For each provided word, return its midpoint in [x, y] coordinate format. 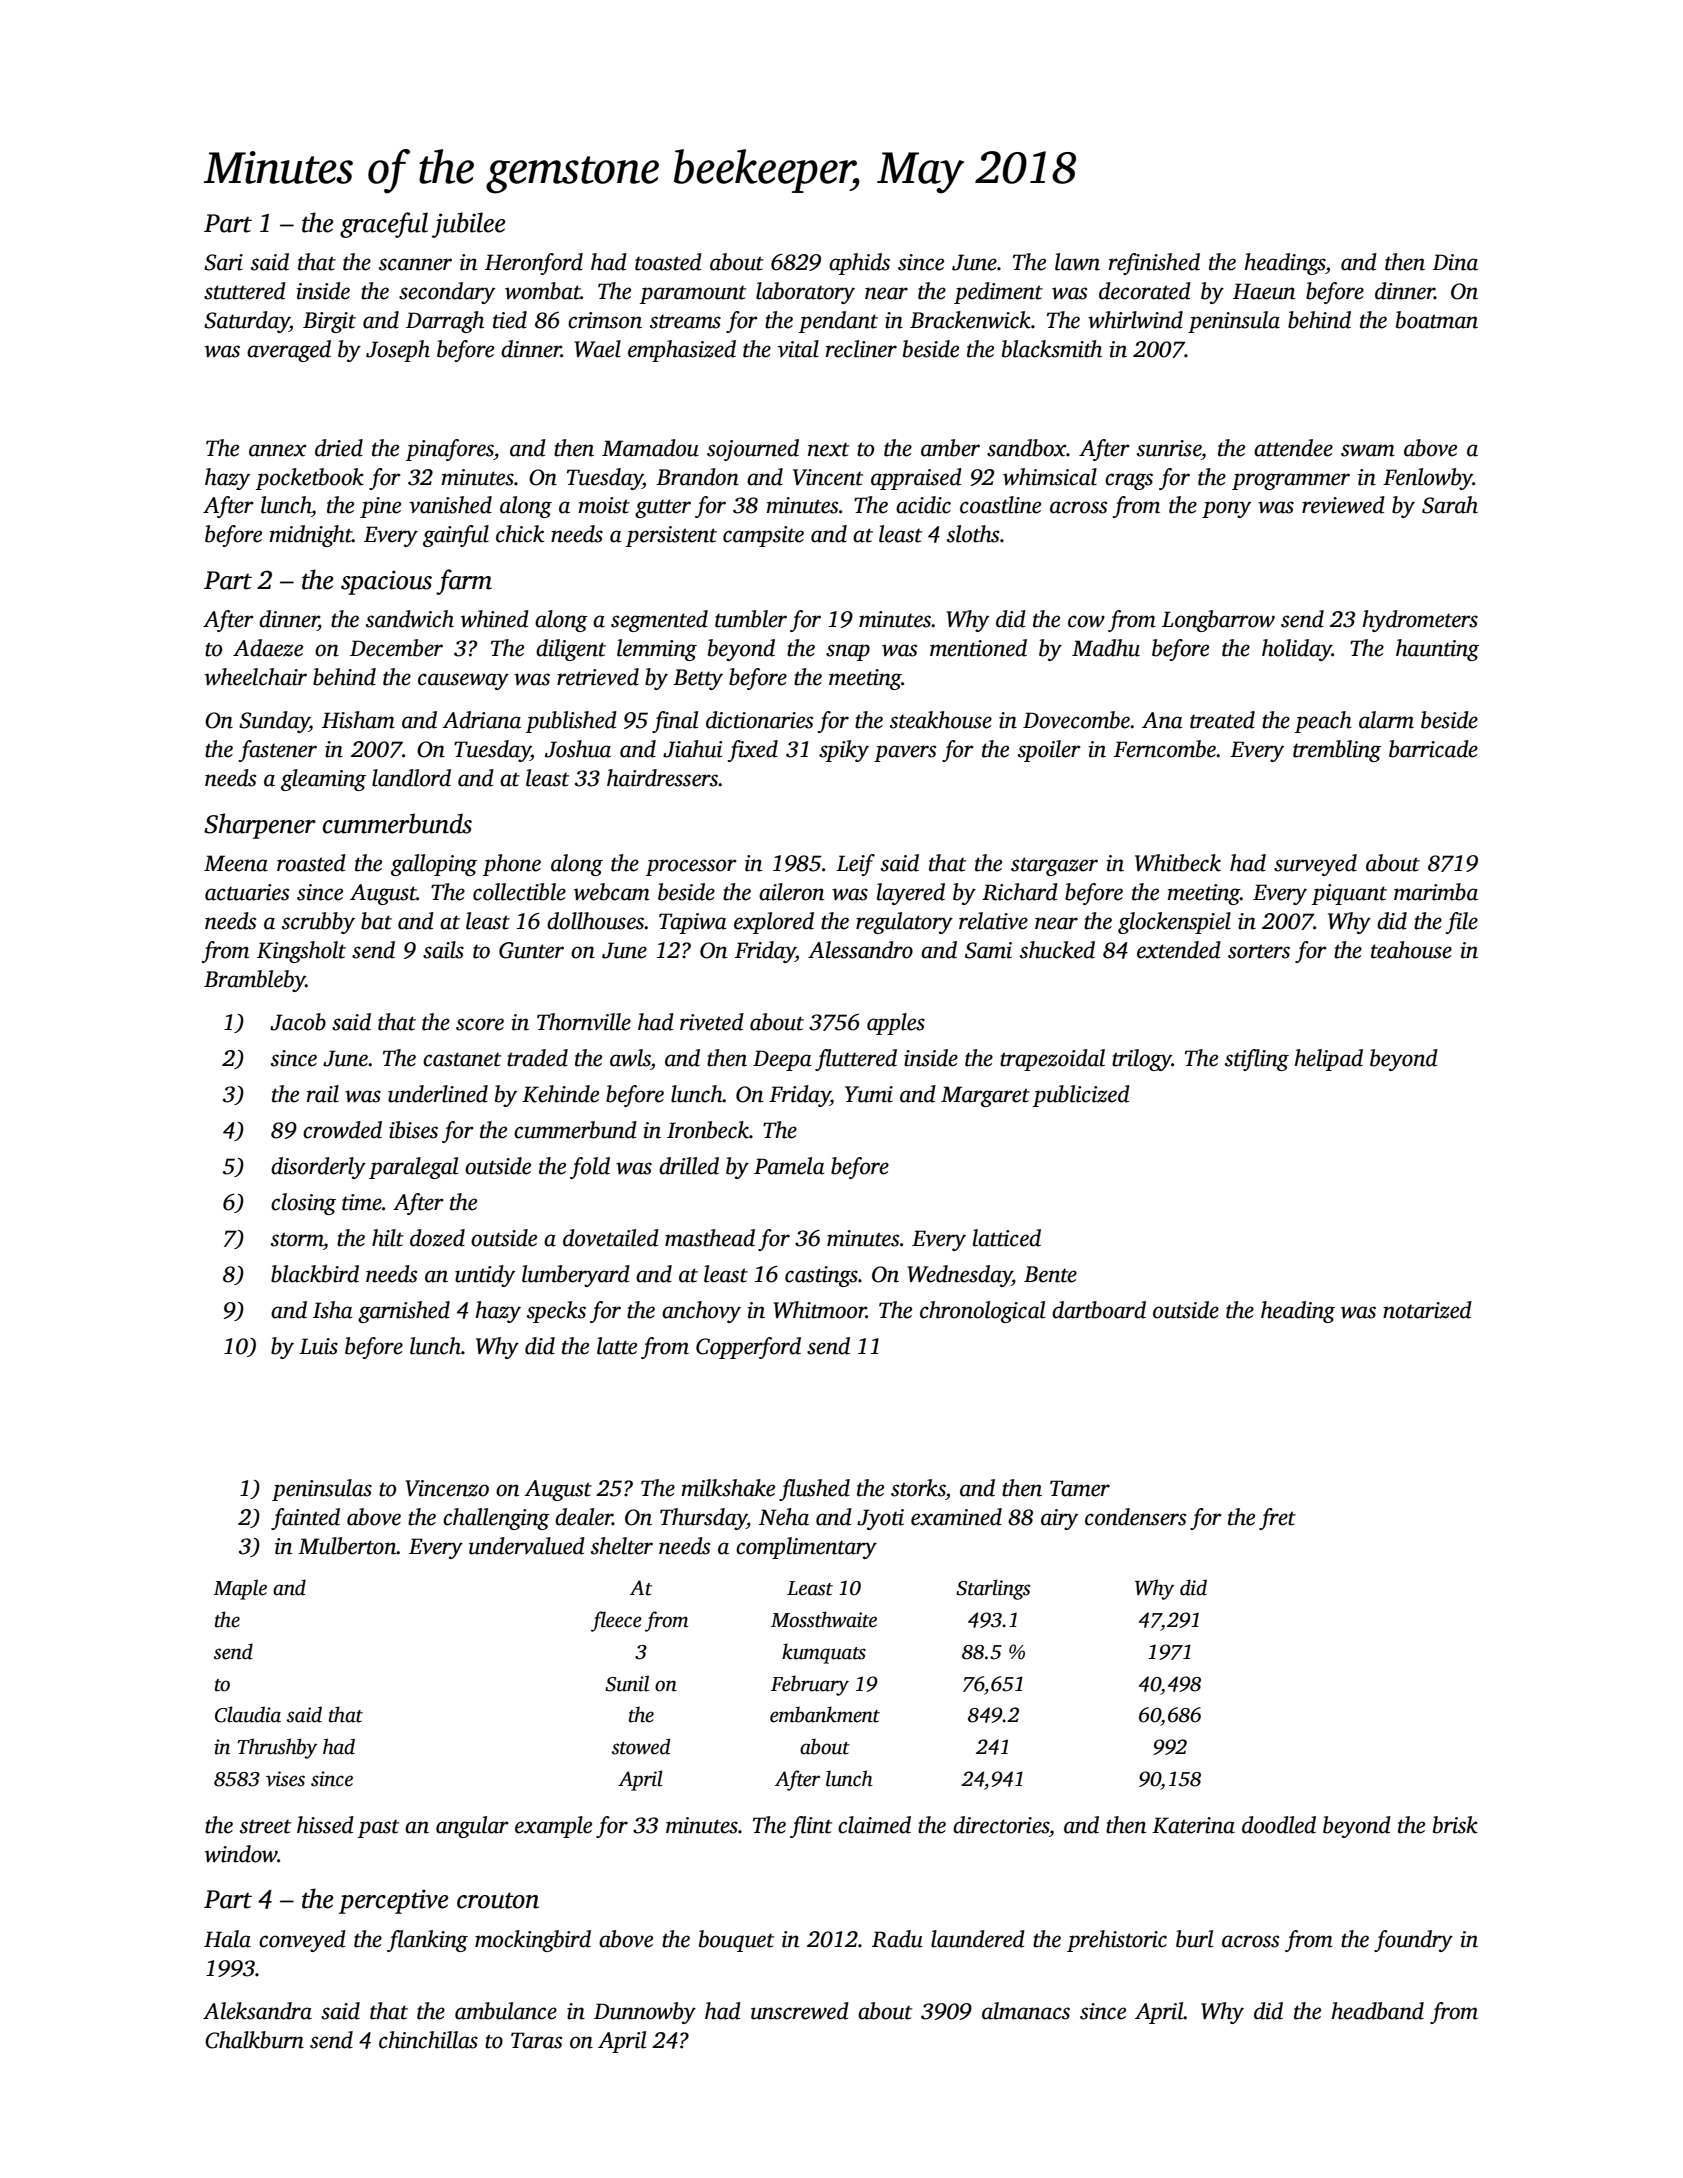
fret [1277, 1519]
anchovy [701, 1312]
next [828, 449]
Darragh [445, 322]
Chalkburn [254, 2040]
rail [323, 1094]
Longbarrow [1218, 621]
